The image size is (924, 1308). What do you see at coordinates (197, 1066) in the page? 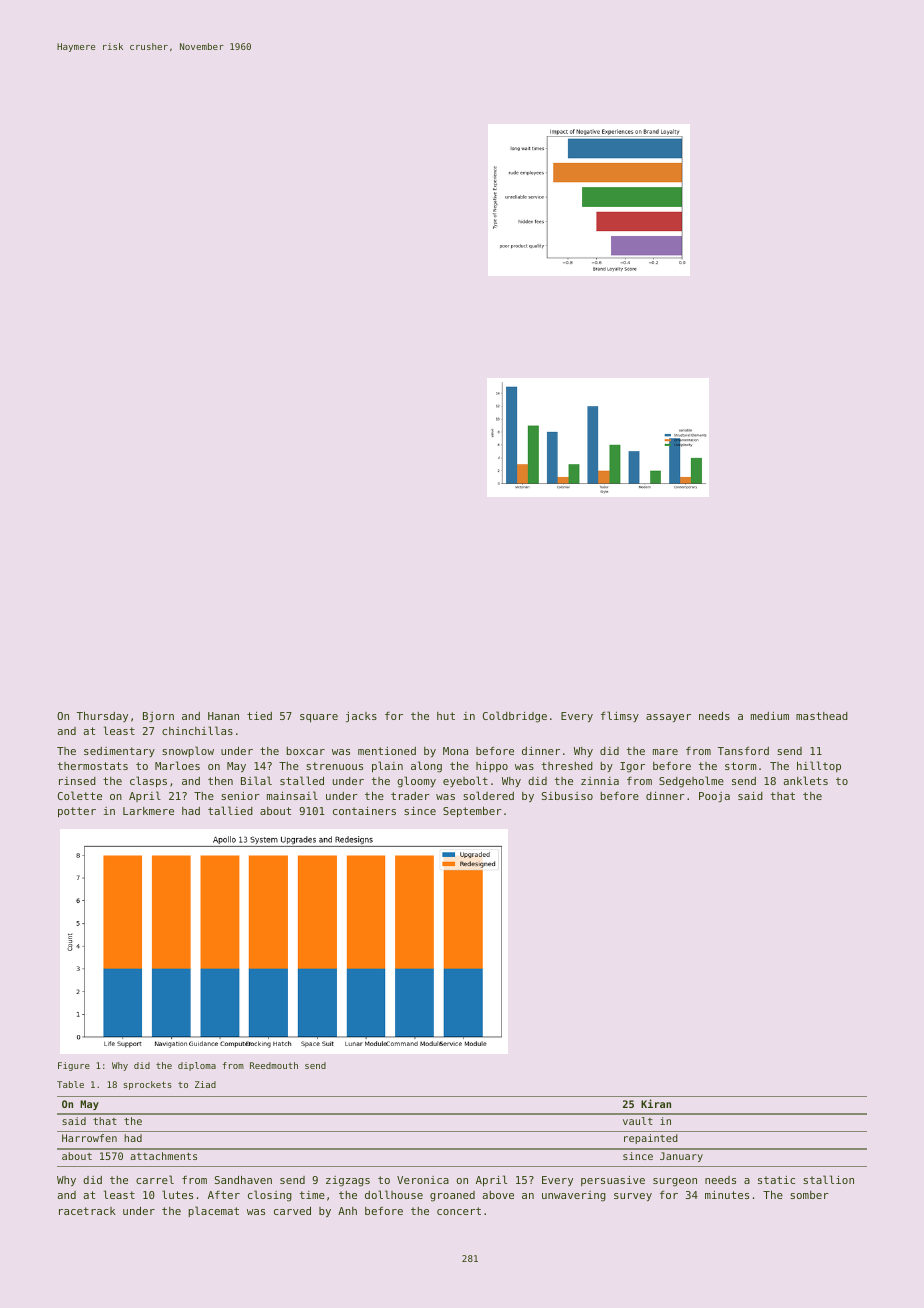
I see `diploma` at bounding box center [197, 1066].
